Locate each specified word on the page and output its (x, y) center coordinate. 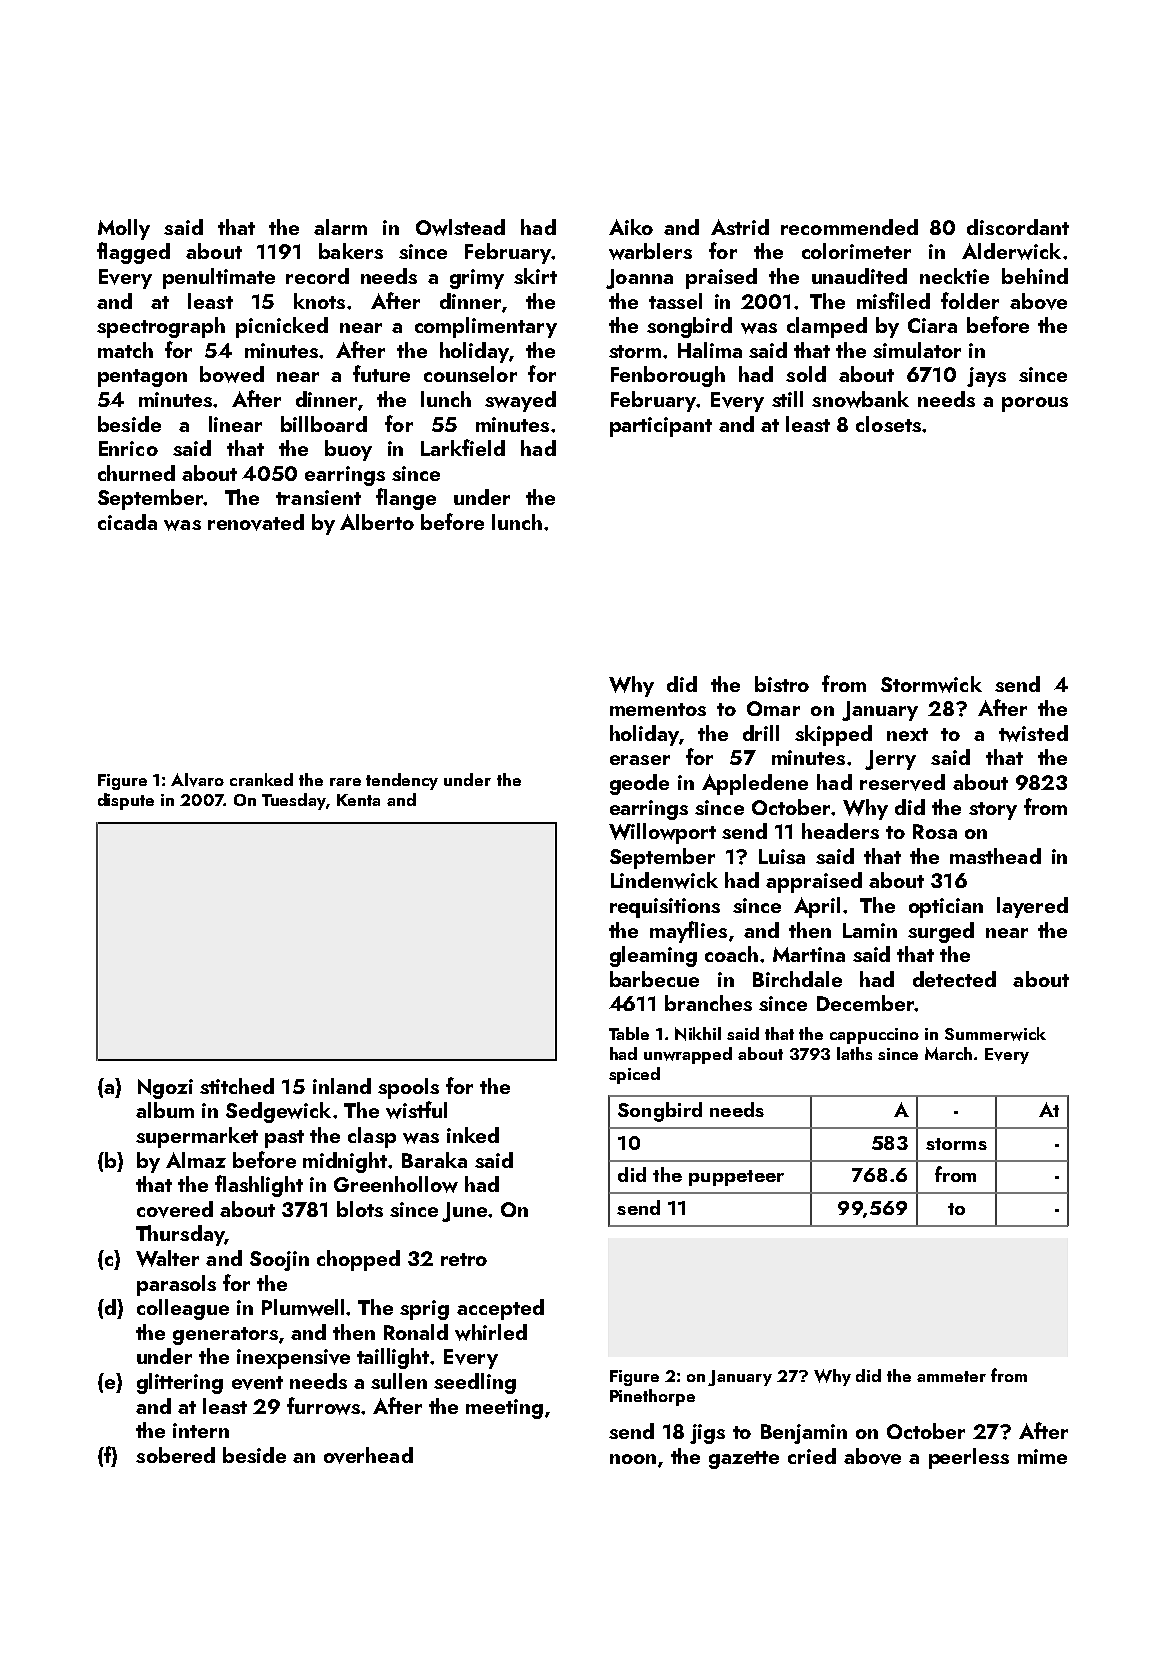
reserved (902, 782)
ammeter (951, 1376)
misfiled (893, 300)
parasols (176, 1285)
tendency (402, 781)
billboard (324, 424)
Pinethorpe (652, 1397)
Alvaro (197, 780)
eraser (640, 760)
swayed (520, 401)
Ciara (932, 325)
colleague (183, 1309)
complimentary (486, 327)
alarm (340, 227)
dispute (126, 801)
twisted (1033, 733)
